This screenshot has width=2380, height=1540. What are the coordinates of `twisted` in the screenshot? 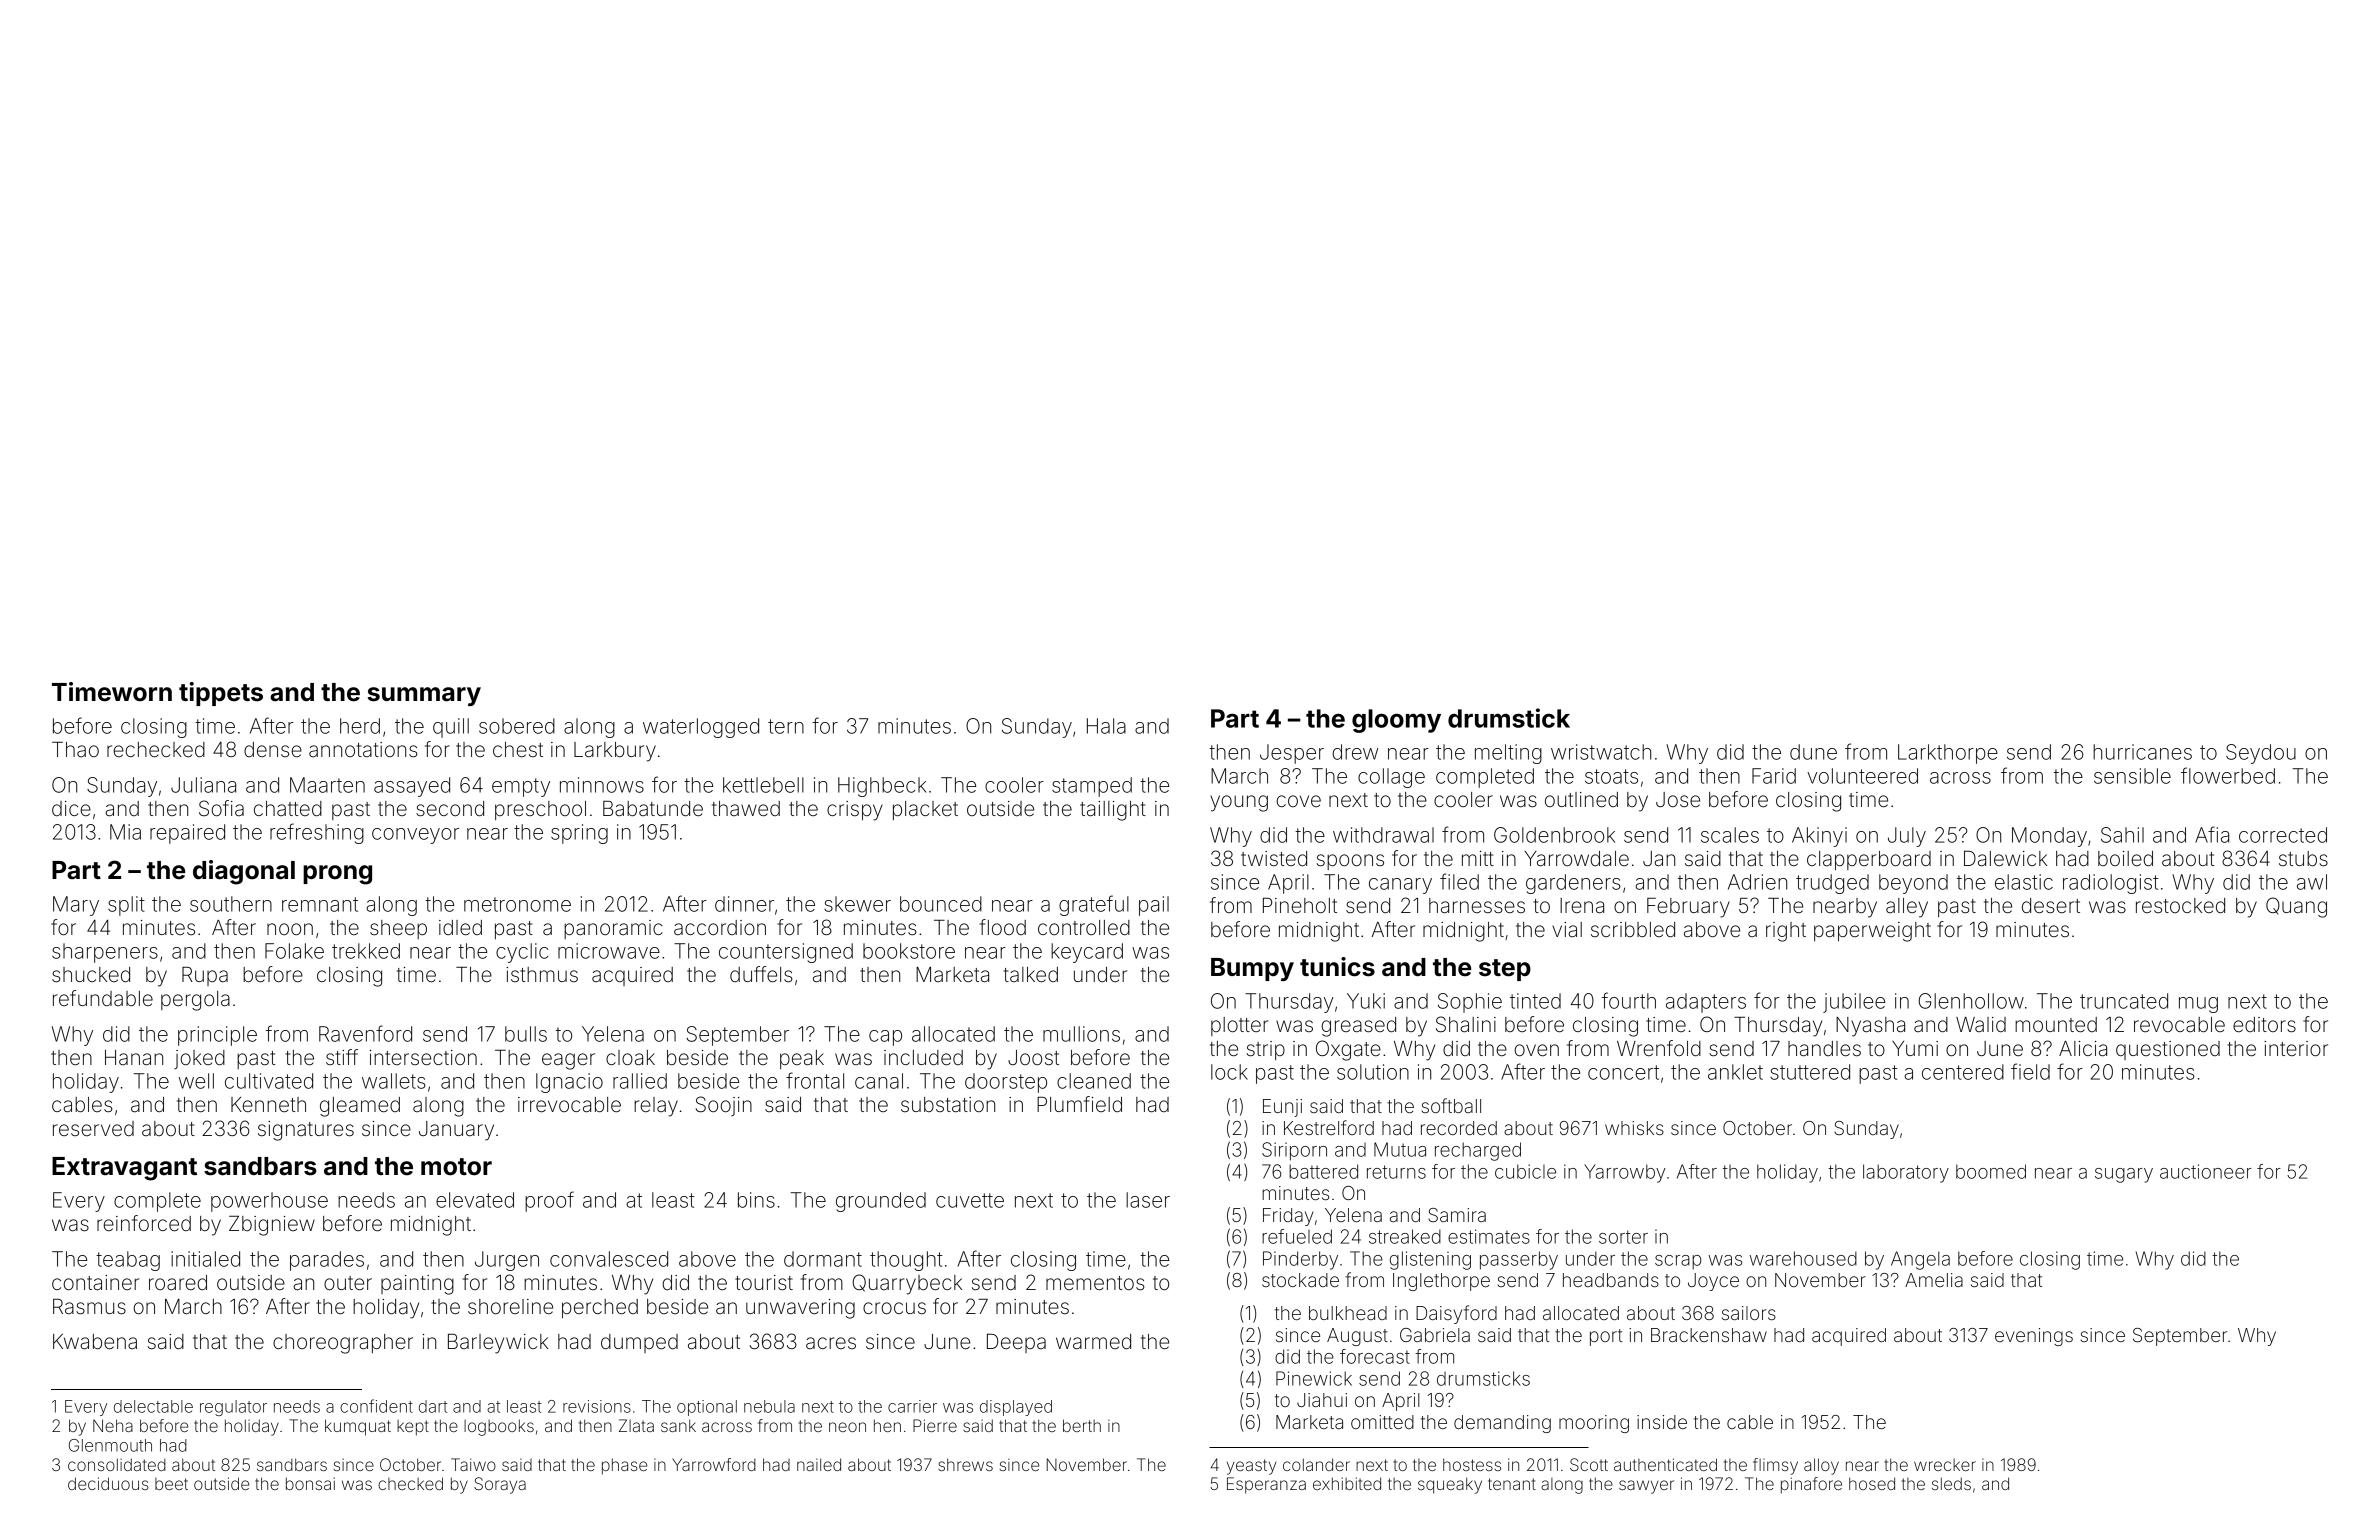 It's located at (1274, 858).
